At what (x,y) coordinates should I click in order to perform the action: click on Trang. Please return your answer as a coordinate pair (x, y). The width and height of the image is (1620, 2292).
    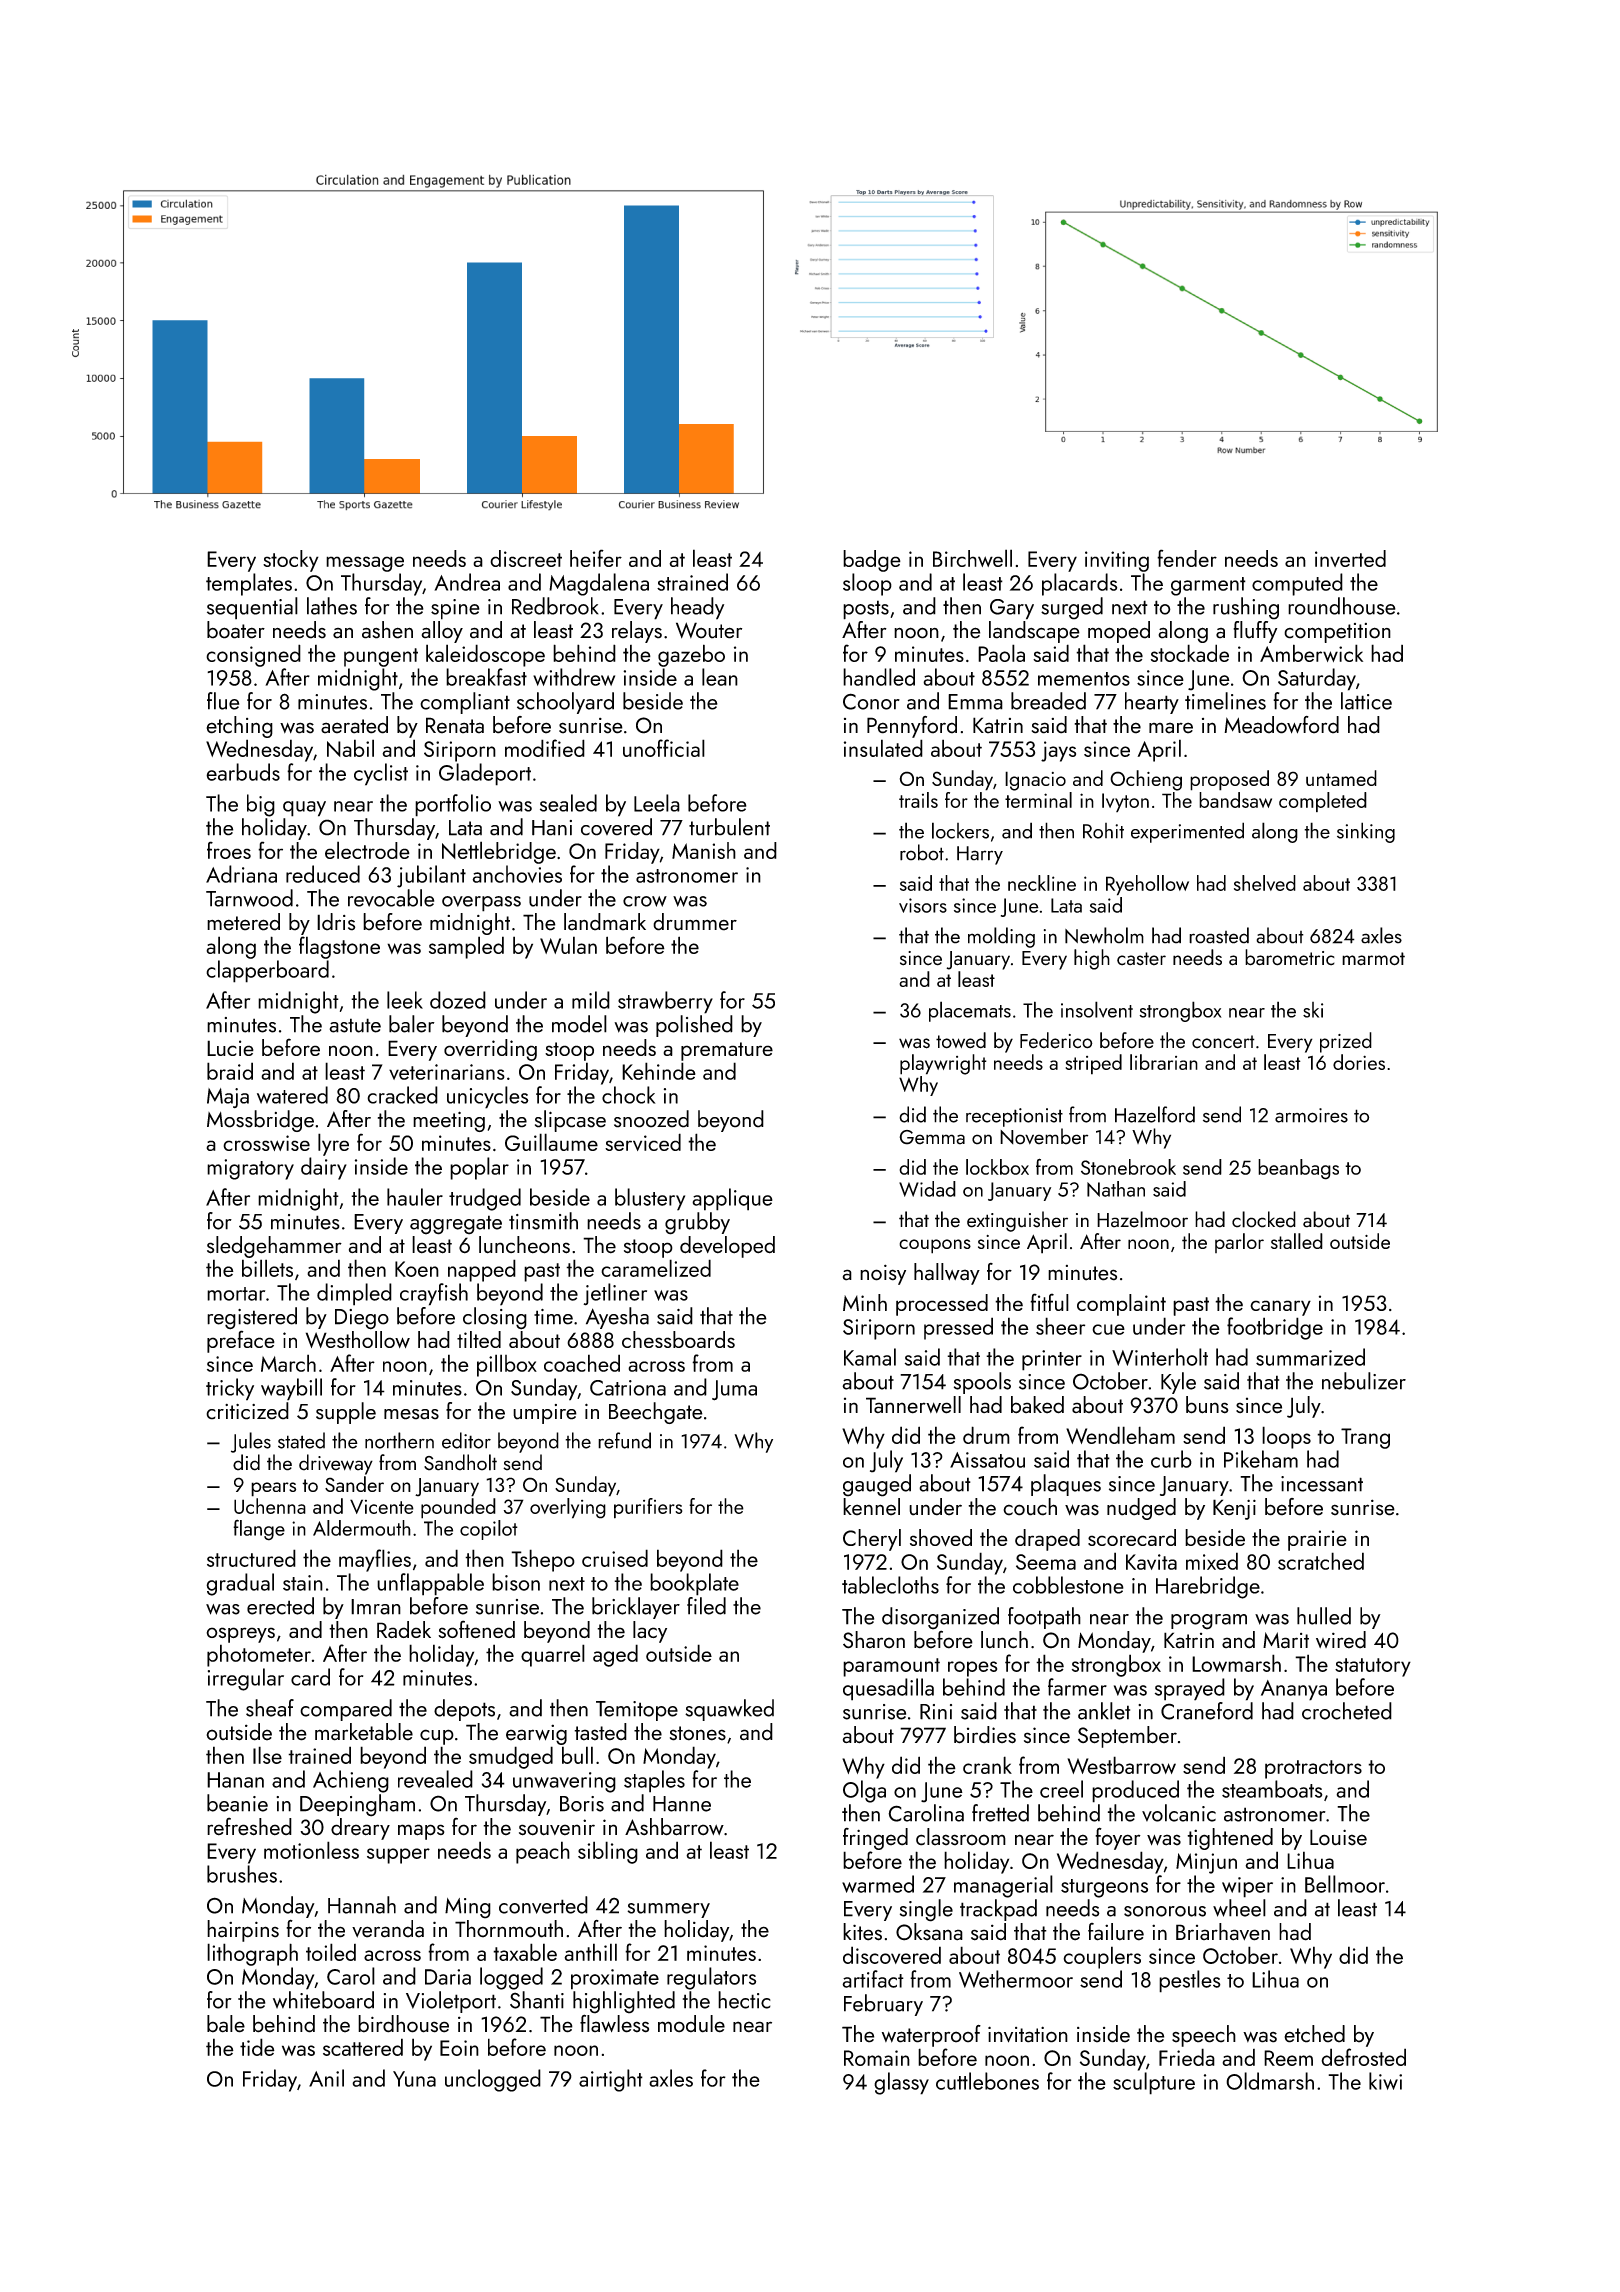
    Looking at the image, I should click on (1365, 1438).
